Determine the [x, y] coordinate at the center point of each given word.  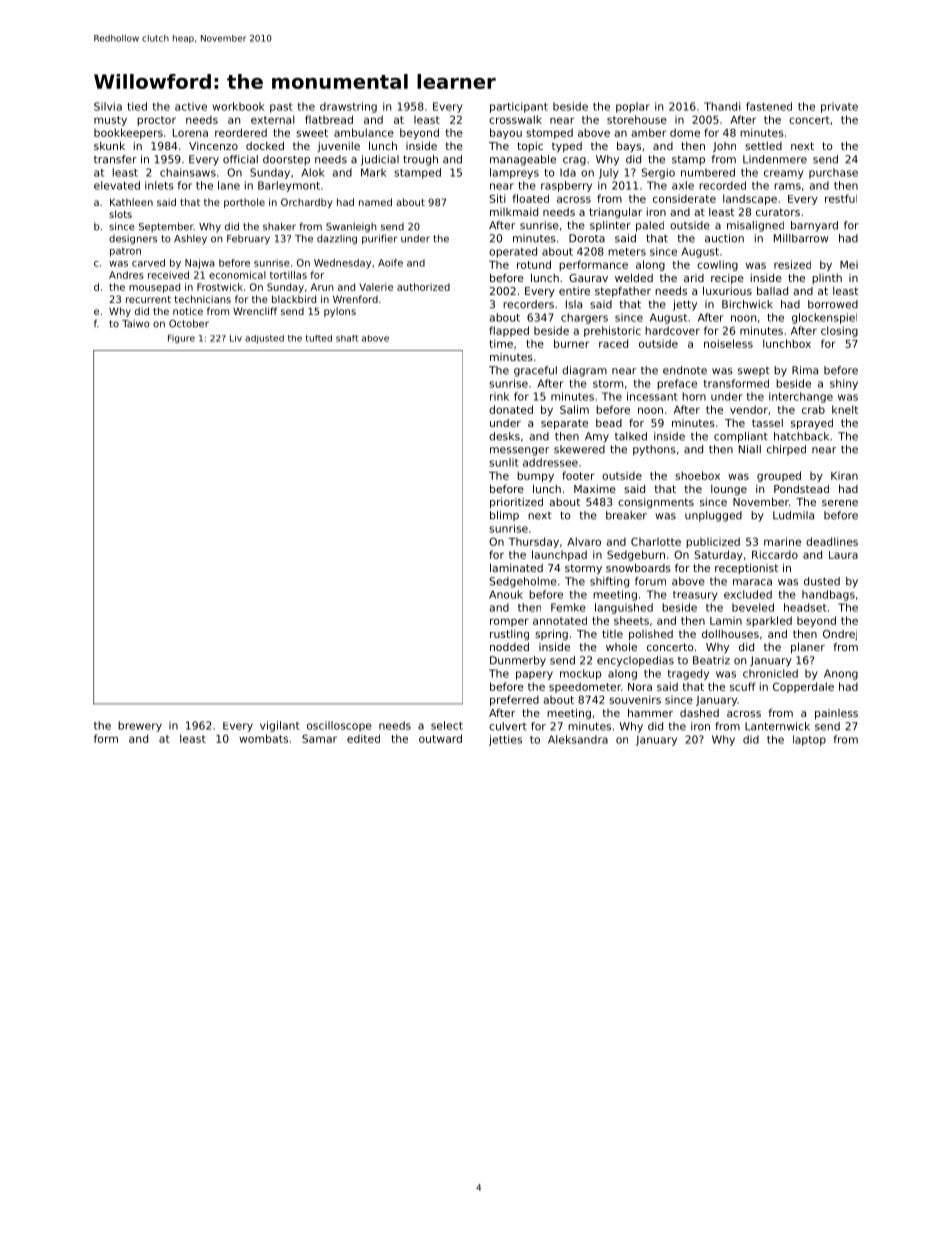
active [191, 106]
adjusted [264, 339]
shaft [347, 338]
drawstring [348, 107]
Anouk [506, 594]
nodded [509, 646]
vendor [749, 409]
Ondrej [840, 635]
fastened [769, 106]
